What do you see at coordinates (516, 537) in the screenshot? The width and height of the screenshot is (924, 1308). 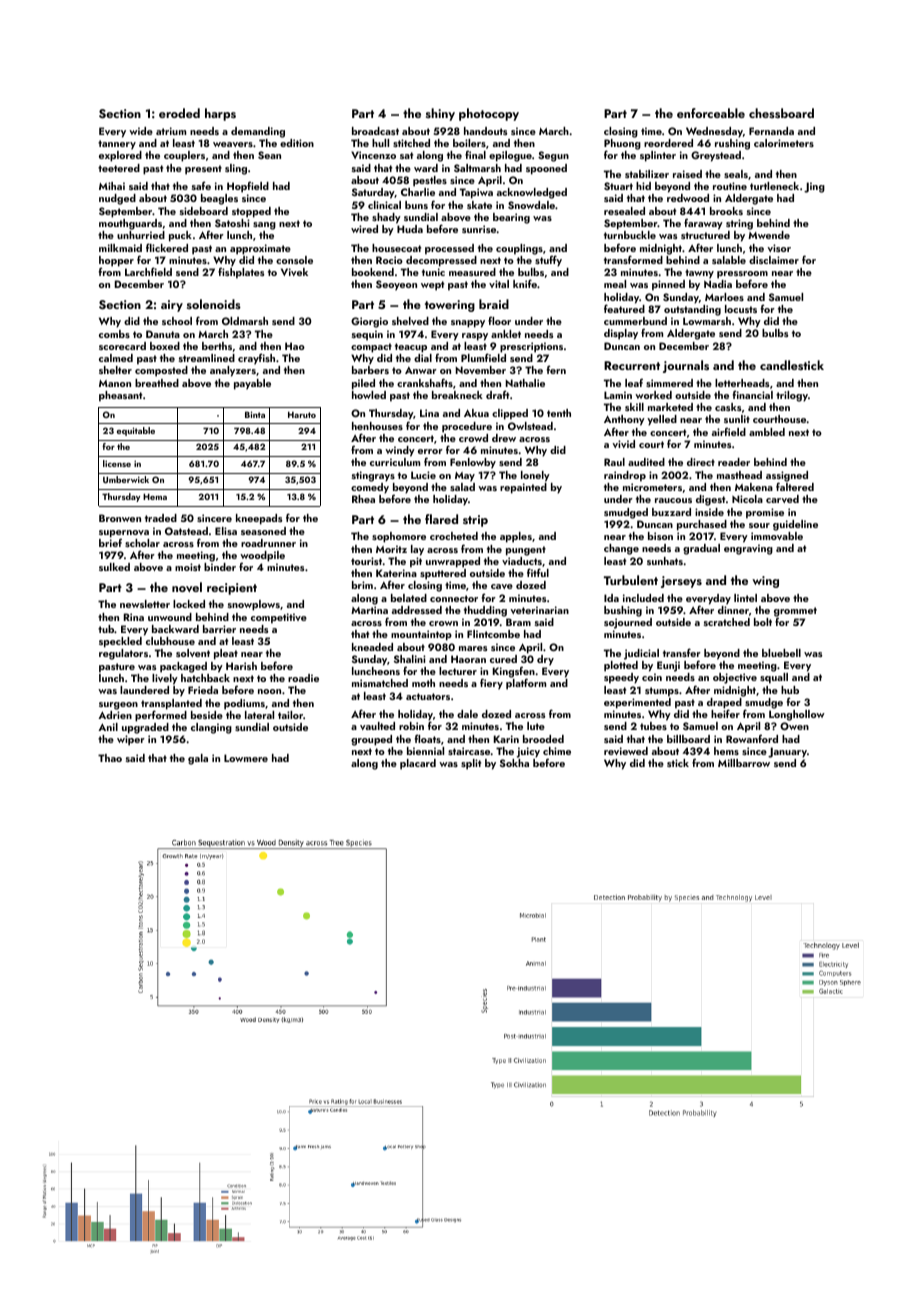 I see `apples` at bounding box center [516, 537].
